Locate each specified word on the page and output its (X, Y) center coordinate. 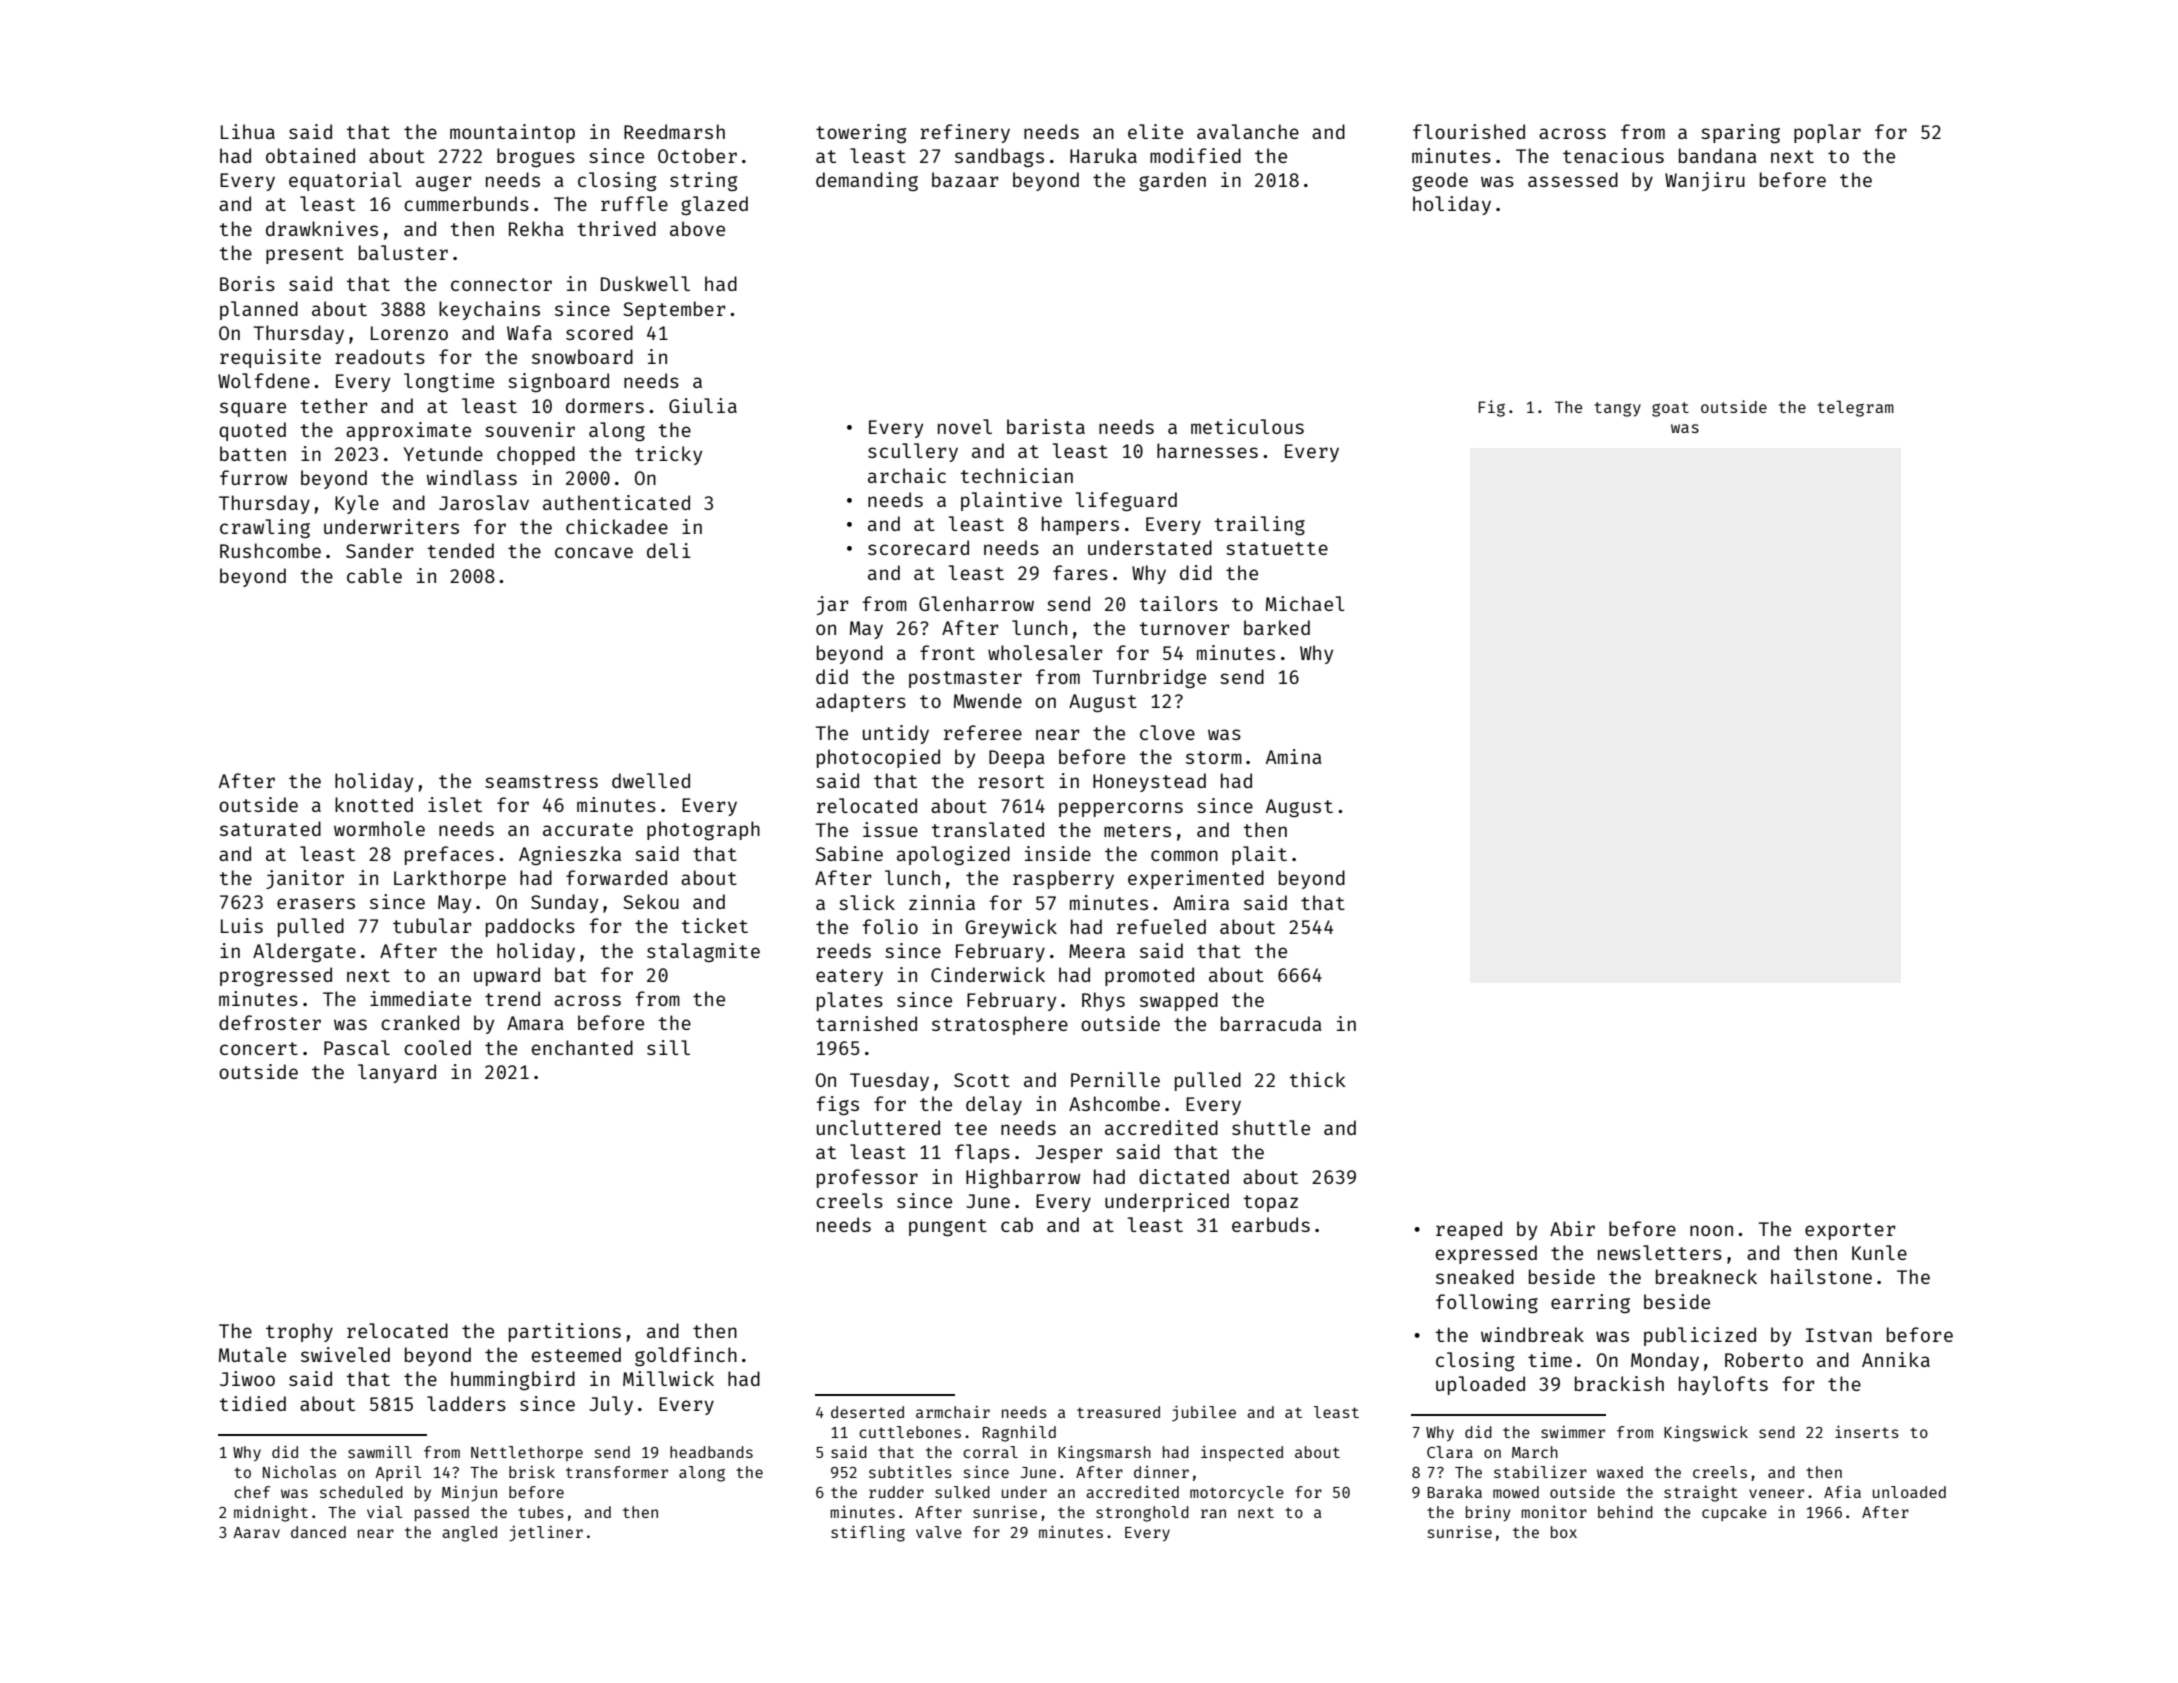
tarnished (866, 1023)
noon (1711, 1230)
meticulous (1247, 426)
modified (1195, 155)
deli (669, 550)
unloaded (1909, 1492)
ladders (466, 1403)
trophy (299, 1332)
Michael (1305, 603)
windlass (471, 477)
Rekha (536, 228)
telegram (1855, 408)
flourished (1469, 131)
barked (1277, 627)
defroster (270, 1022)
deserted (867, 1412)
